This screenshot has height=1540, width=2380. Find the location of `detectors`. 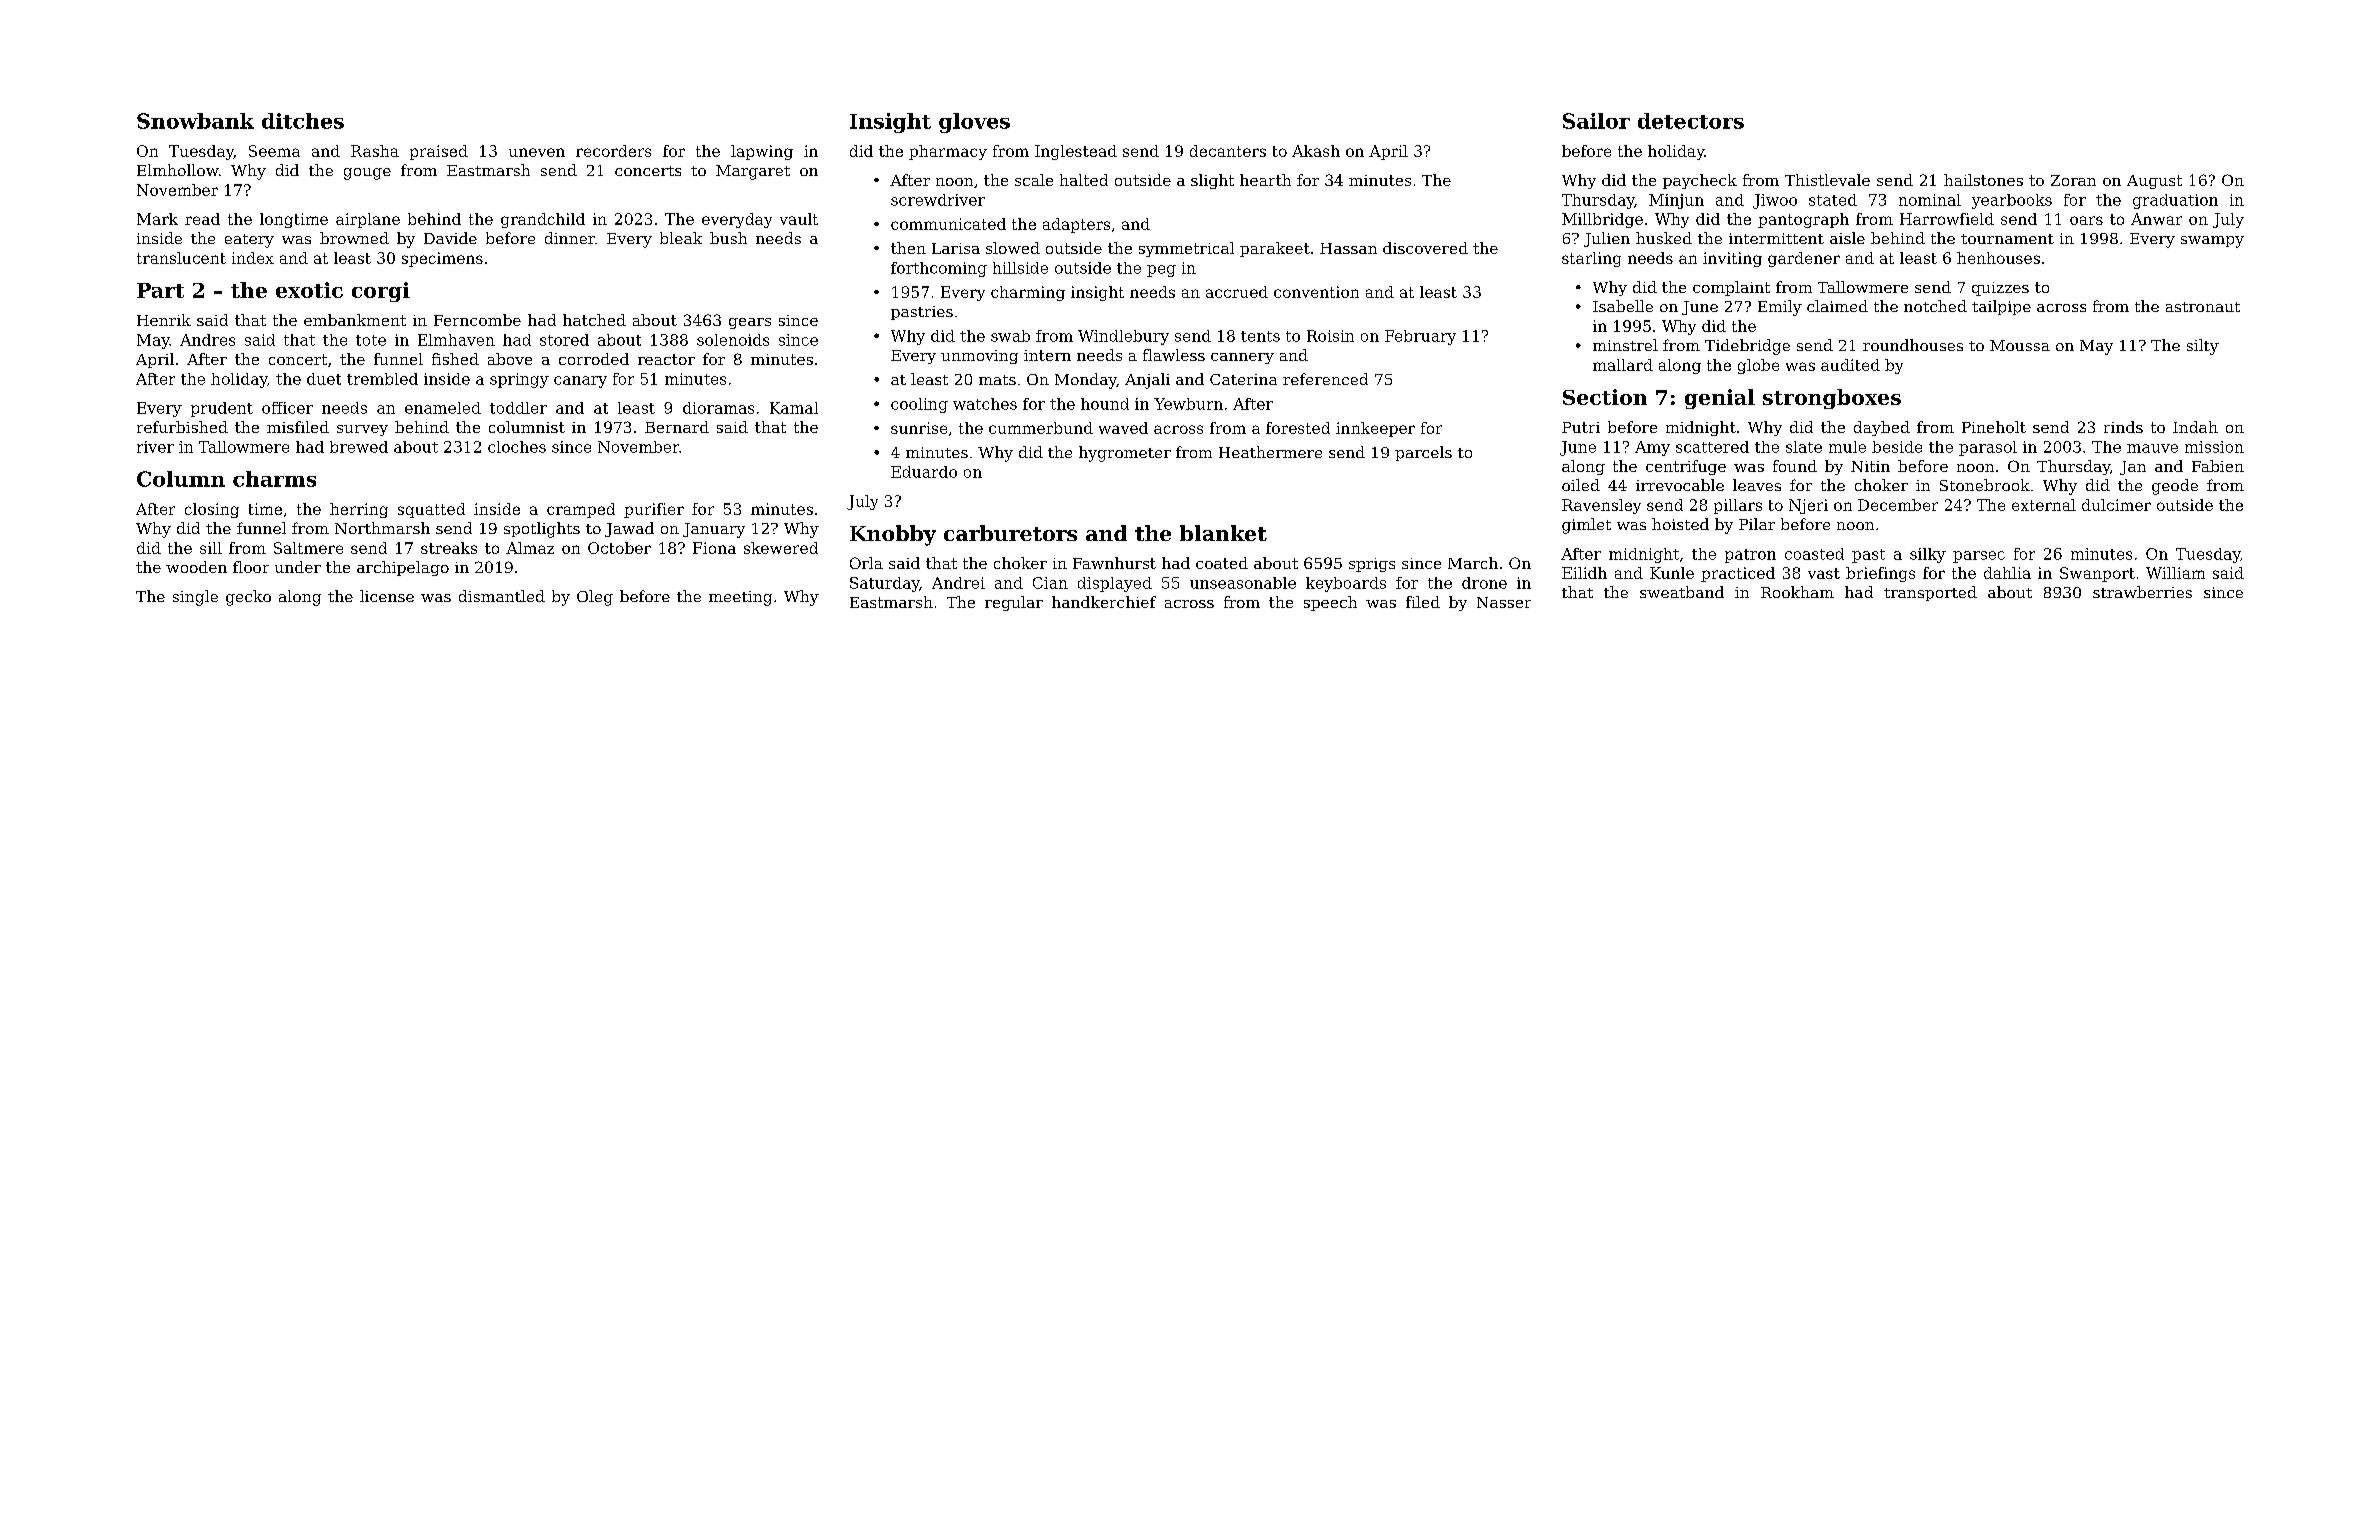

detectors is located at coordinates (1691, 121).
